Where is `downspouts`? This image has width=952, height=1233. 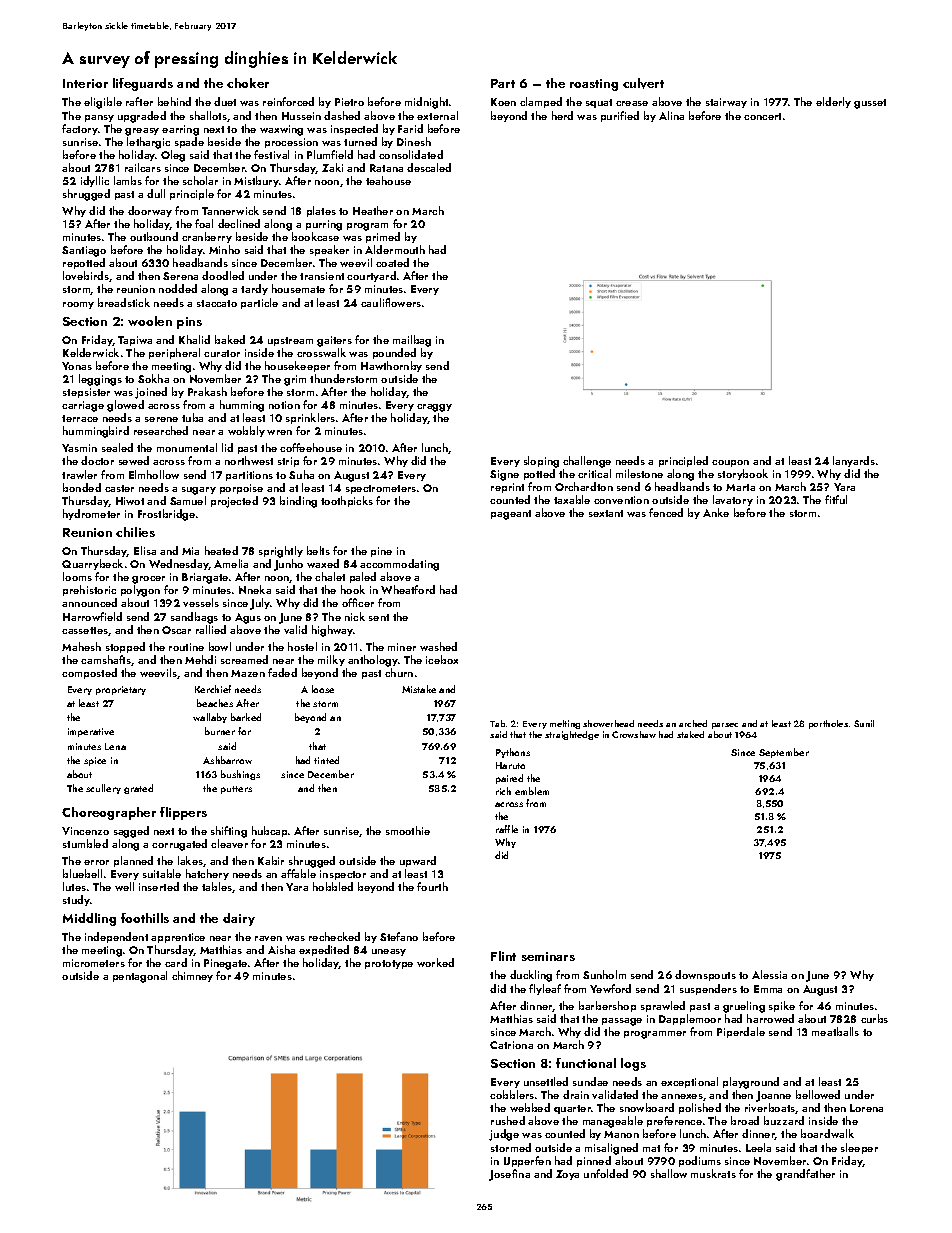
downspouts is located at coordinates (705, 975).
